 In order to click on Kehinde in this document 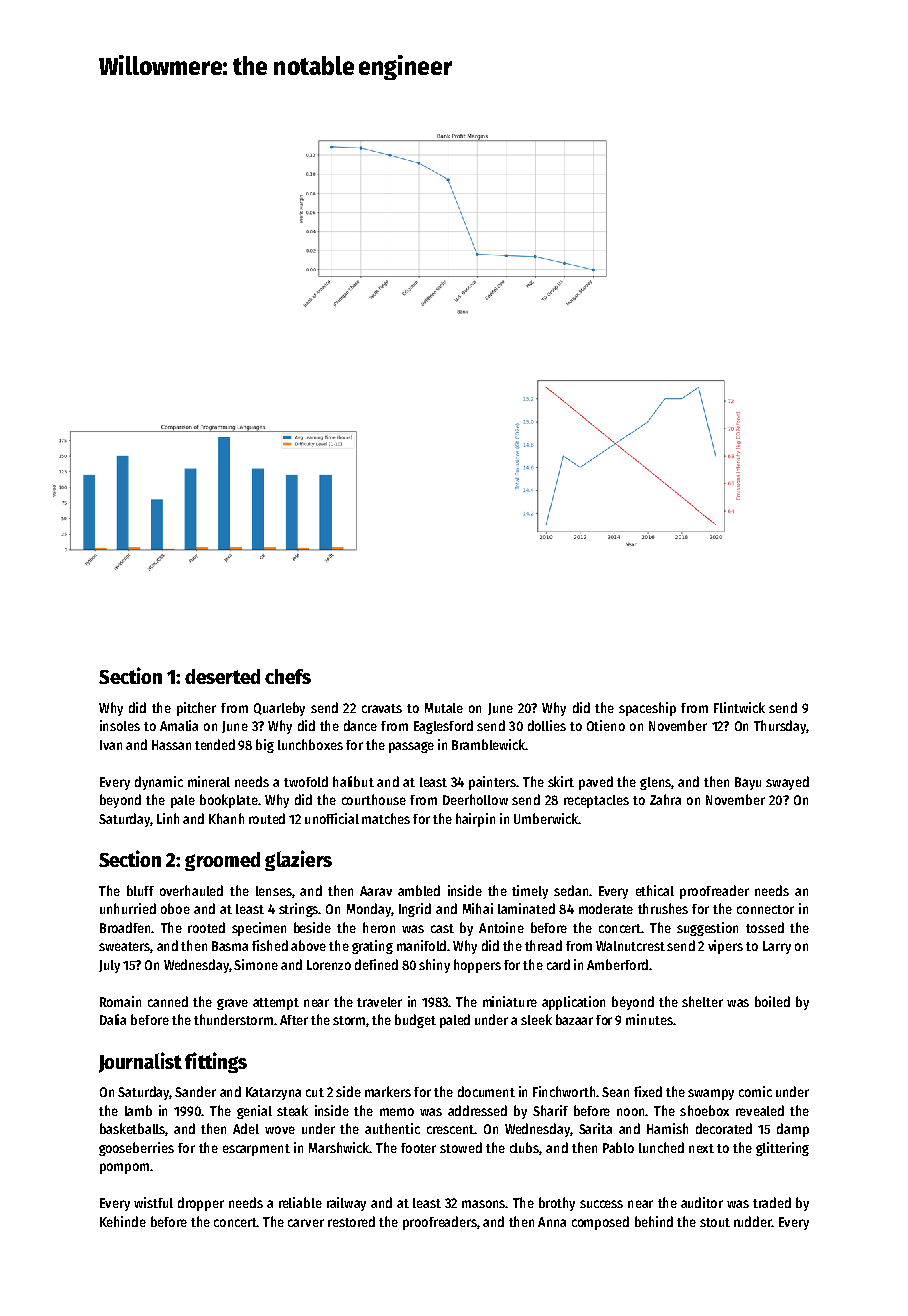, I will do `click(123, 1221)`.
